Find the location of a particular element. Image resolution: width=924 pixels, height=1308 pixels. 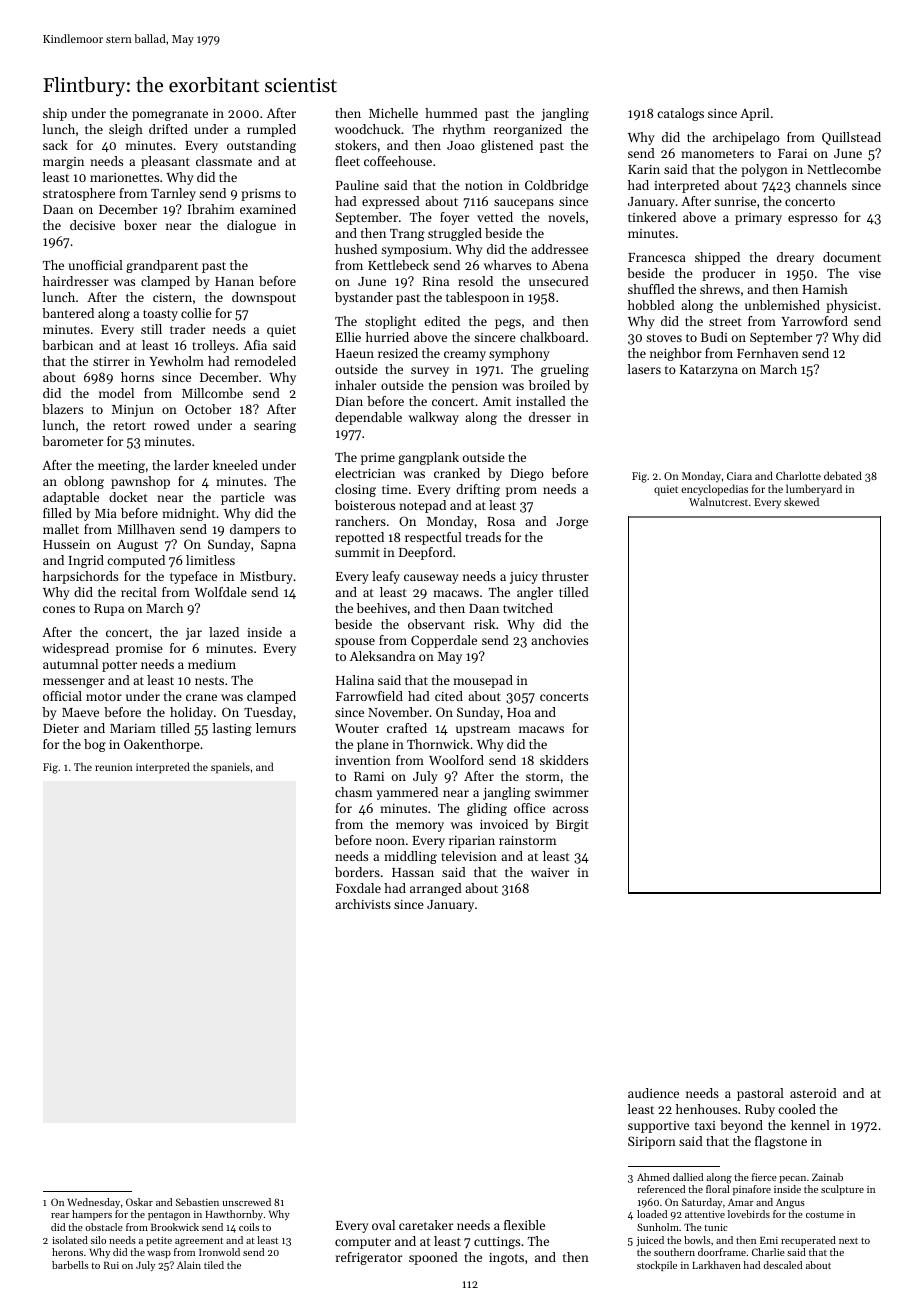

waiver is located at coordinates (550, 872).
